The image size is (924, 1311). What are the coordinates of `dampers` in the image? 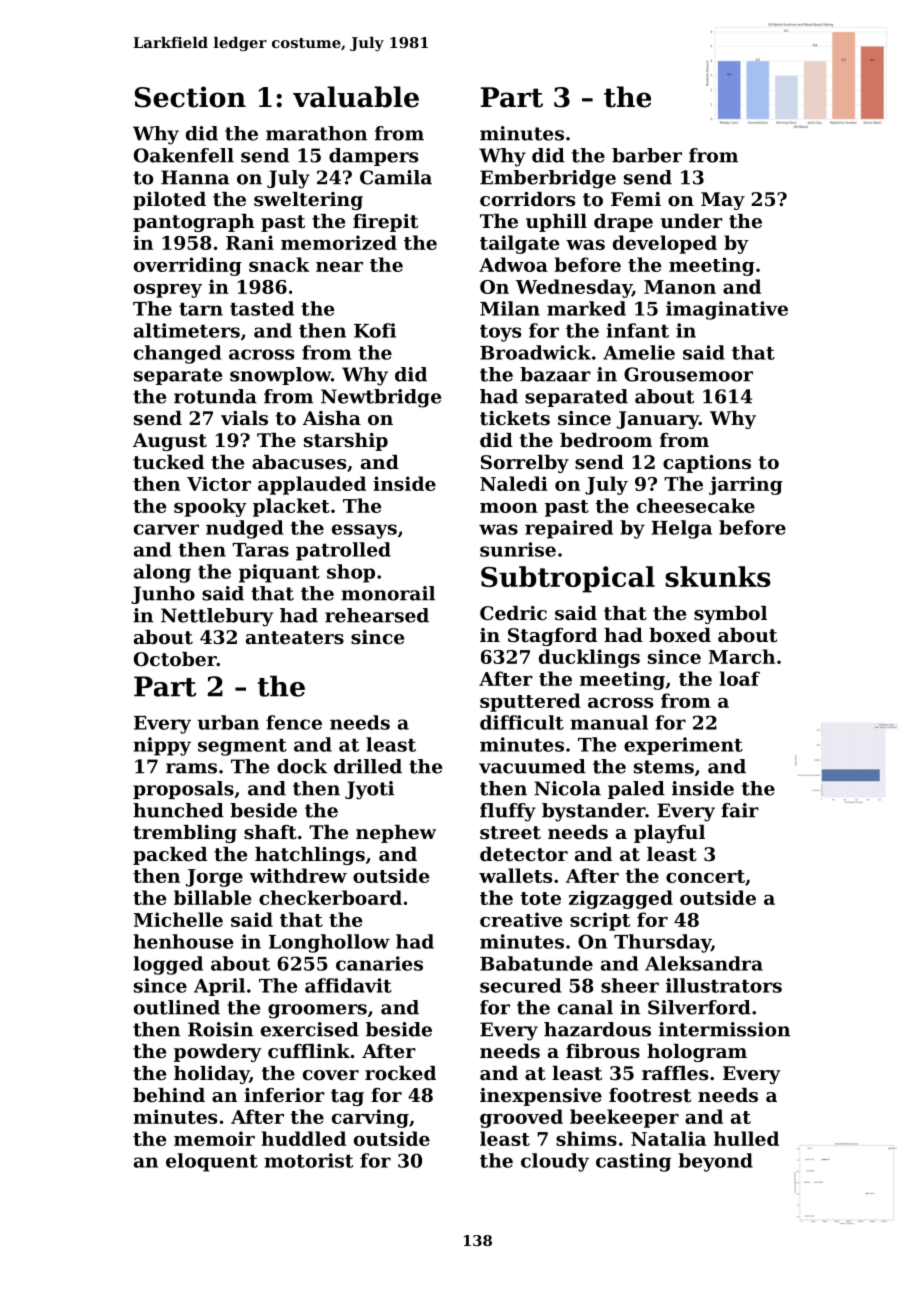 It's located at (373, 157).
